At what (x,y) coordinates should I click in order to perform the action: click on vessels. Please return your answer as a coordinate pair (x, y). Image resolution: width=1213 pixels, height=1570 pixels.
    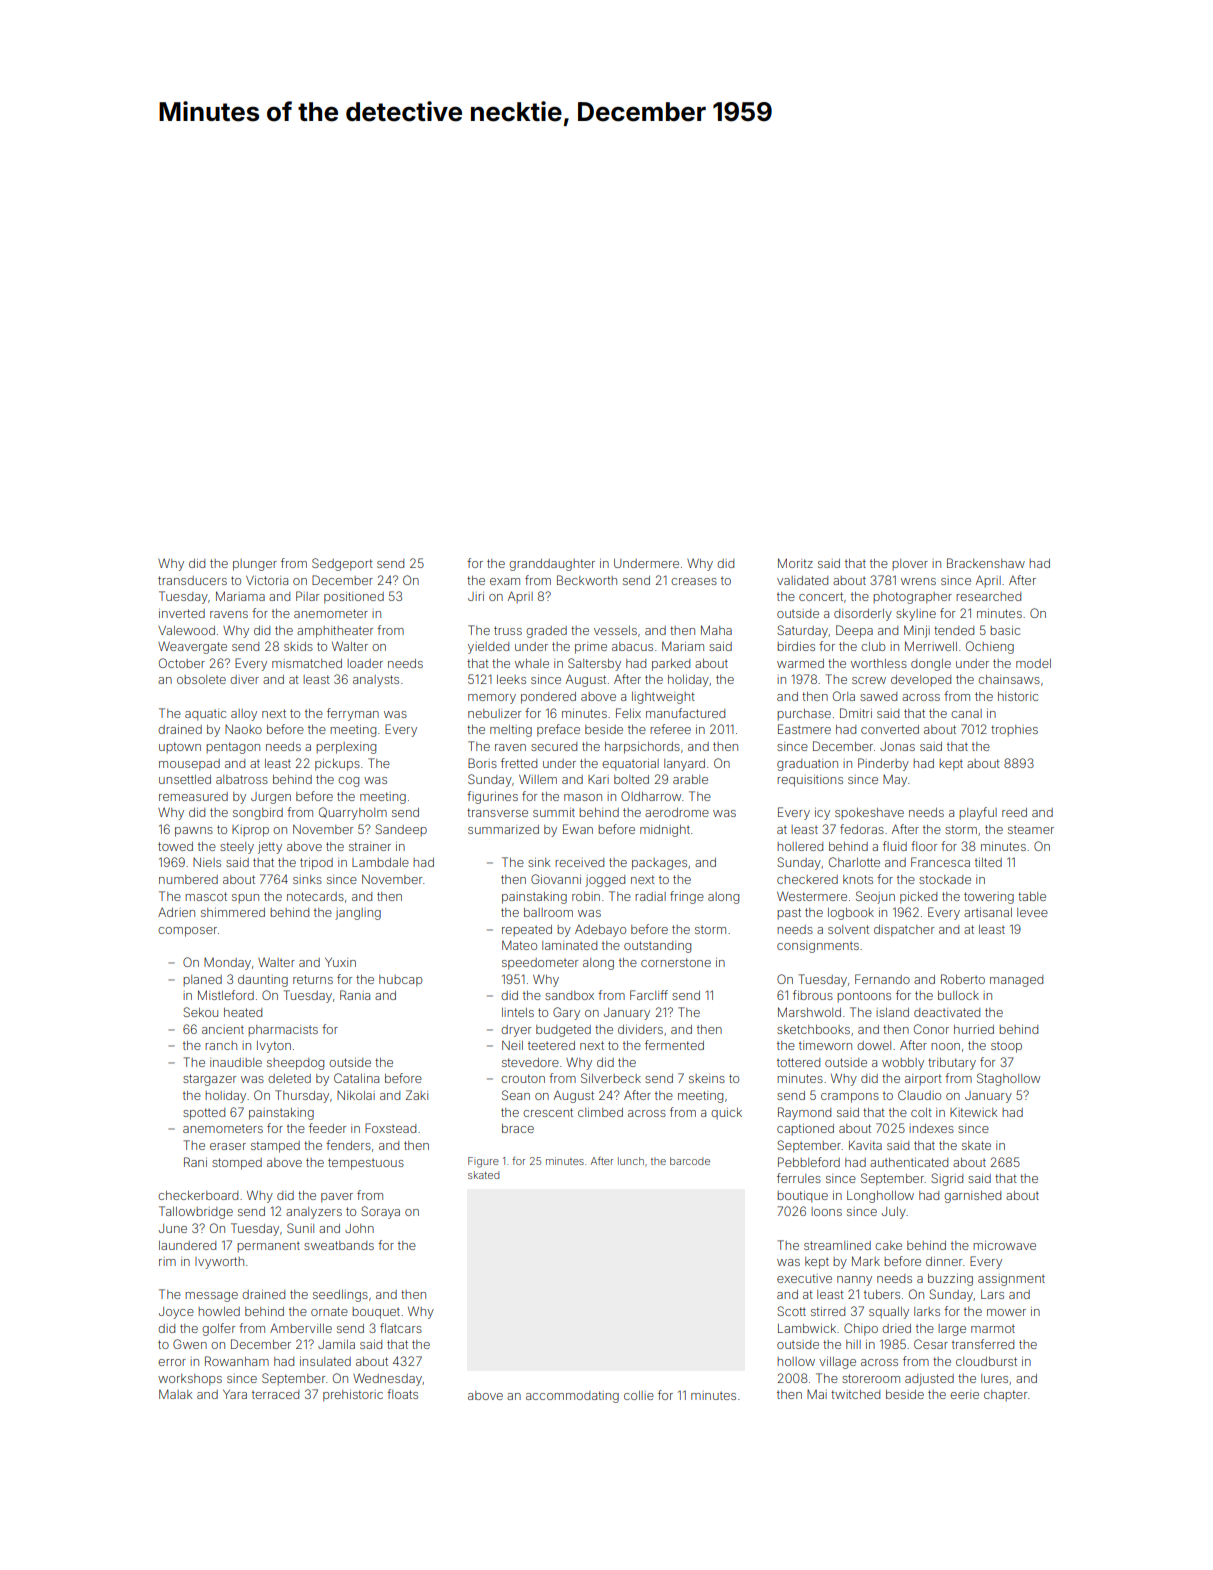
    Looking at the image, I should click on (615, 630).
